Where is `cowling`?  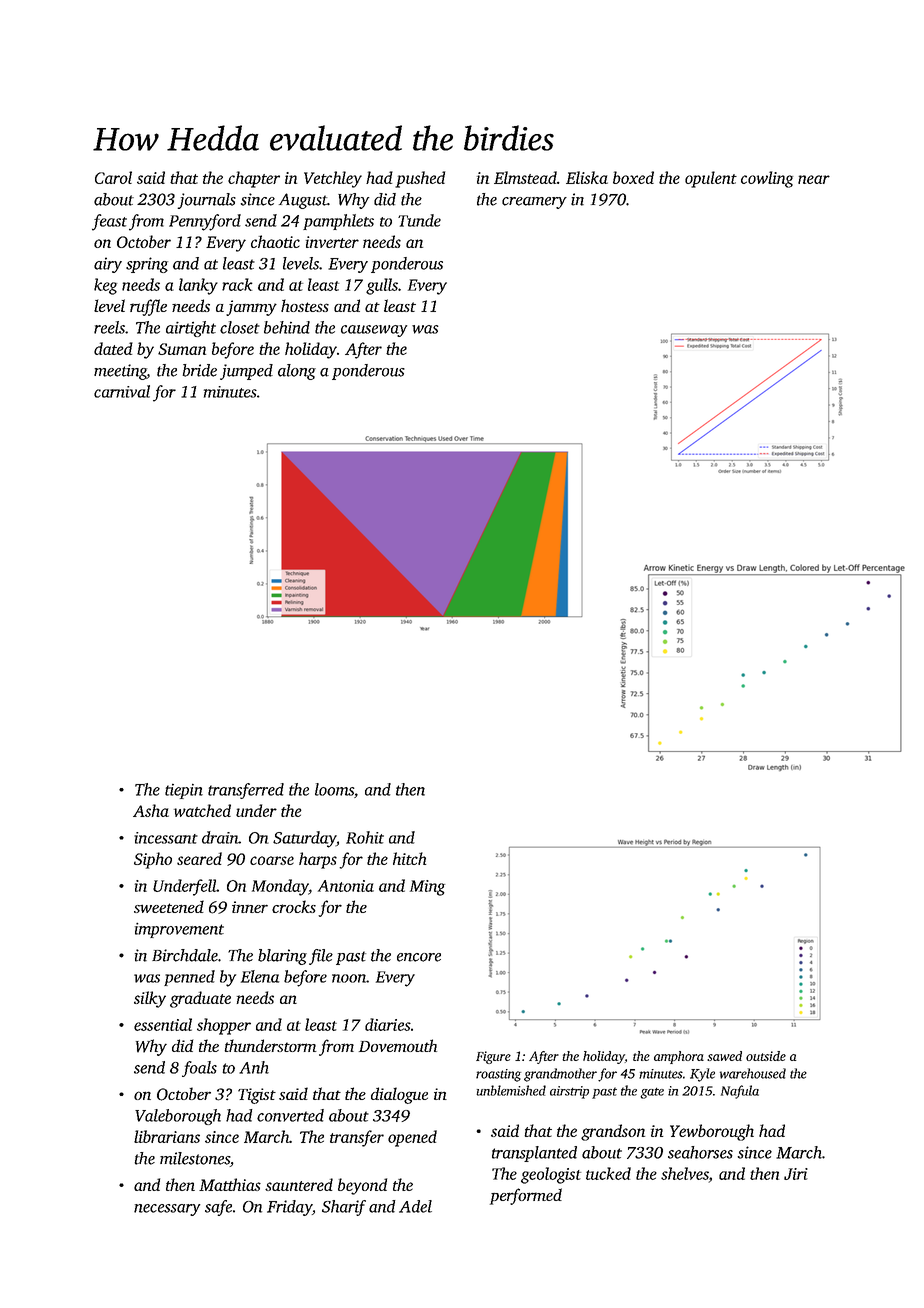 cowling is located at coordinates (767, 179).
